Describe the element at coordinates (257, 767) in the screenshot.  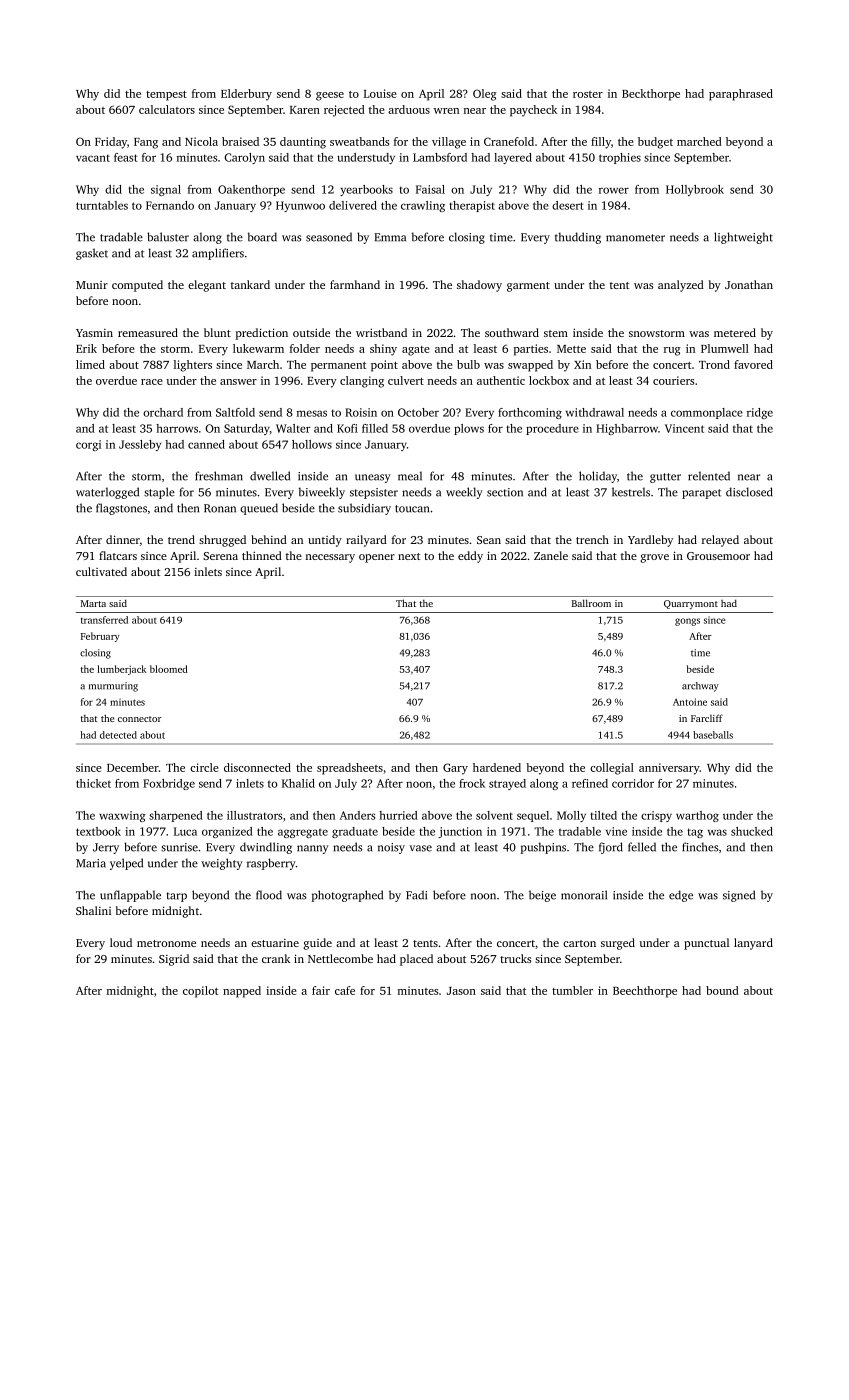
I see `disconnected` at that location.
